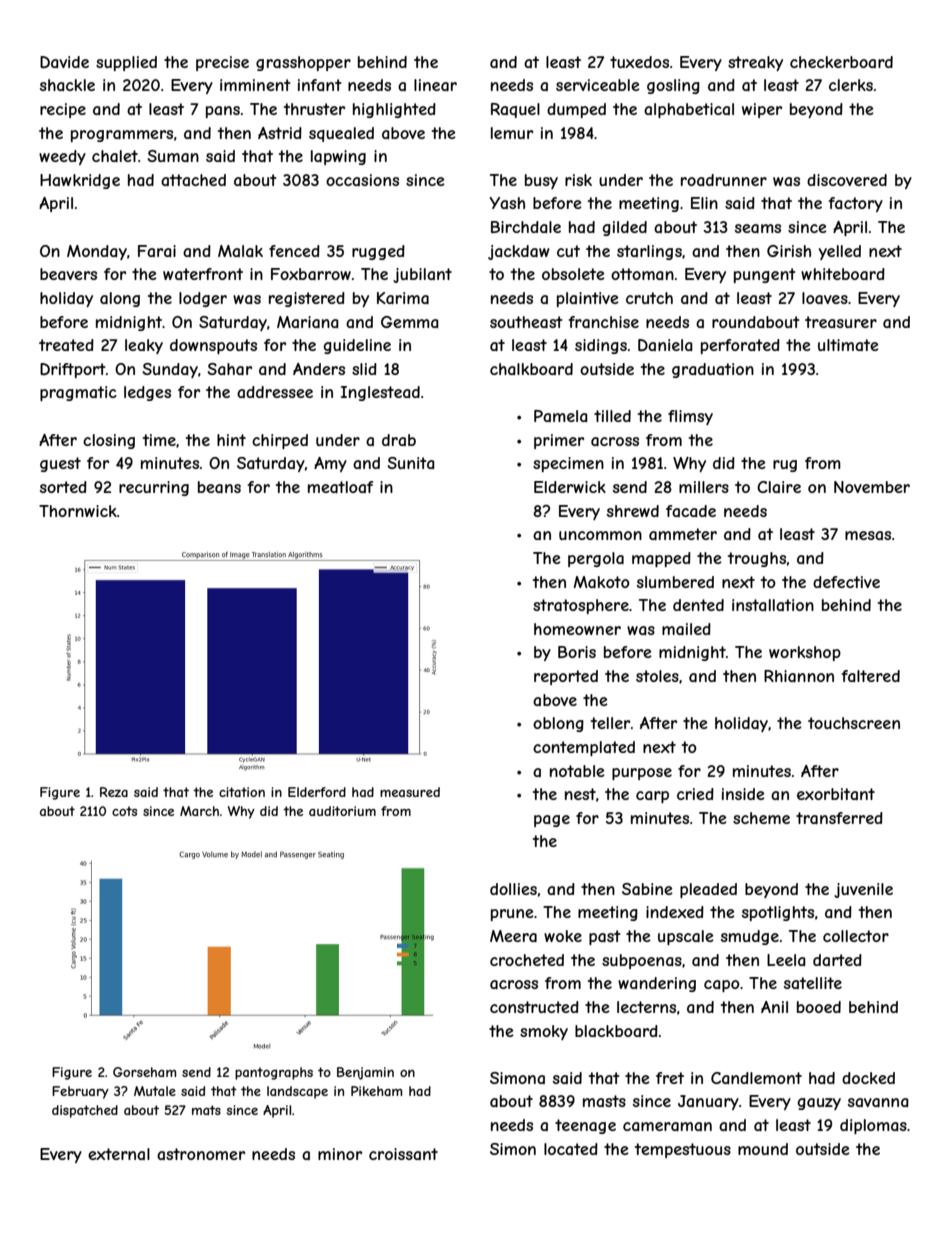 This screenshot has width=952, height=1233. Describe the element at coordinates (761, 818) in the screenshot. I see `scheme` at that location.
